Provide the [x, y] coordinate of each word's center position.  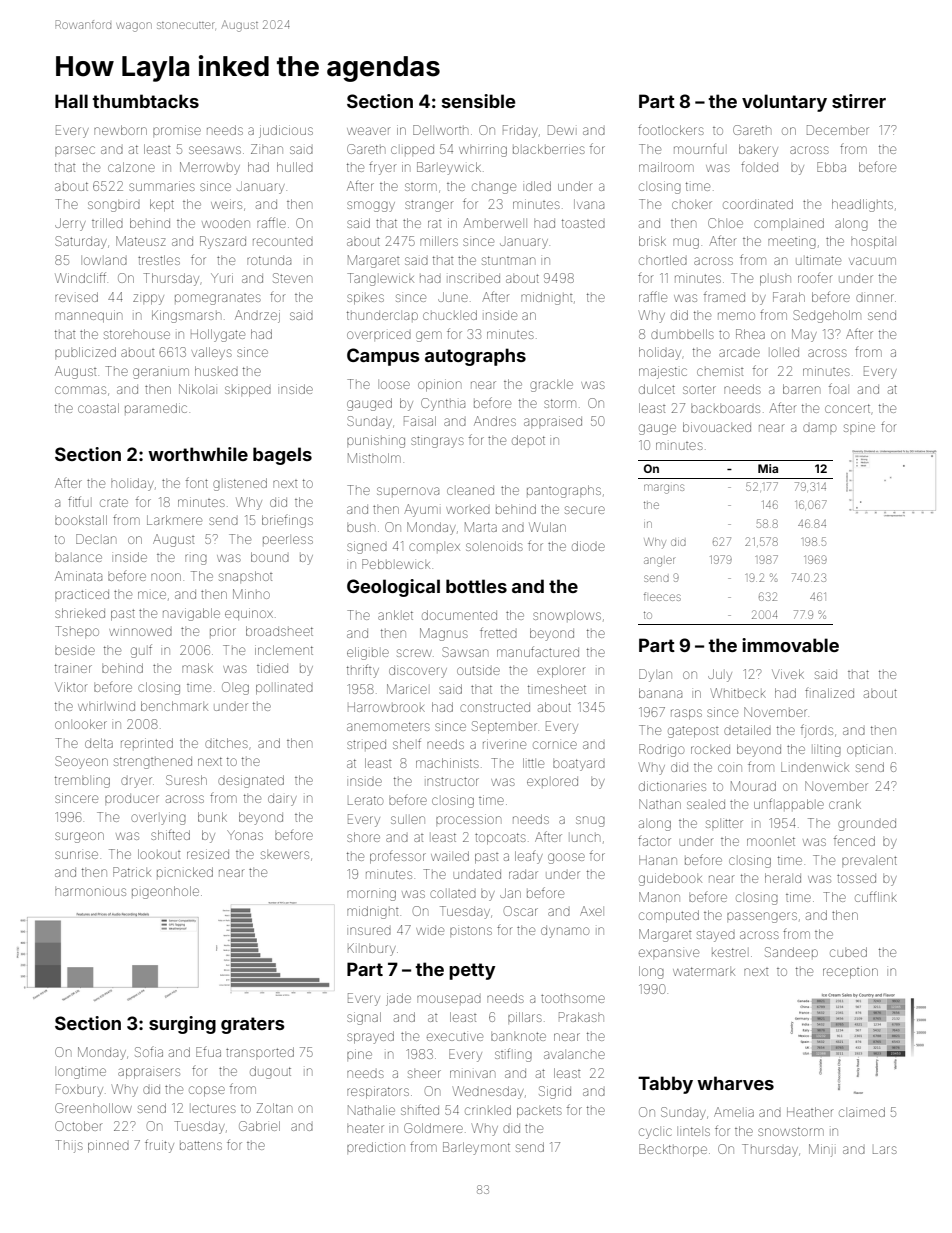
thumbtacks [145, 101]
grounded [867, 825]
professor [398, 858]
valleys [212, 353]
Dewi [561, 130]
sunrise [76, 855]
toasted [583, 223]
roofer [815, 278]
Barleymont [476, 1148]
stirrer [859, 101]
